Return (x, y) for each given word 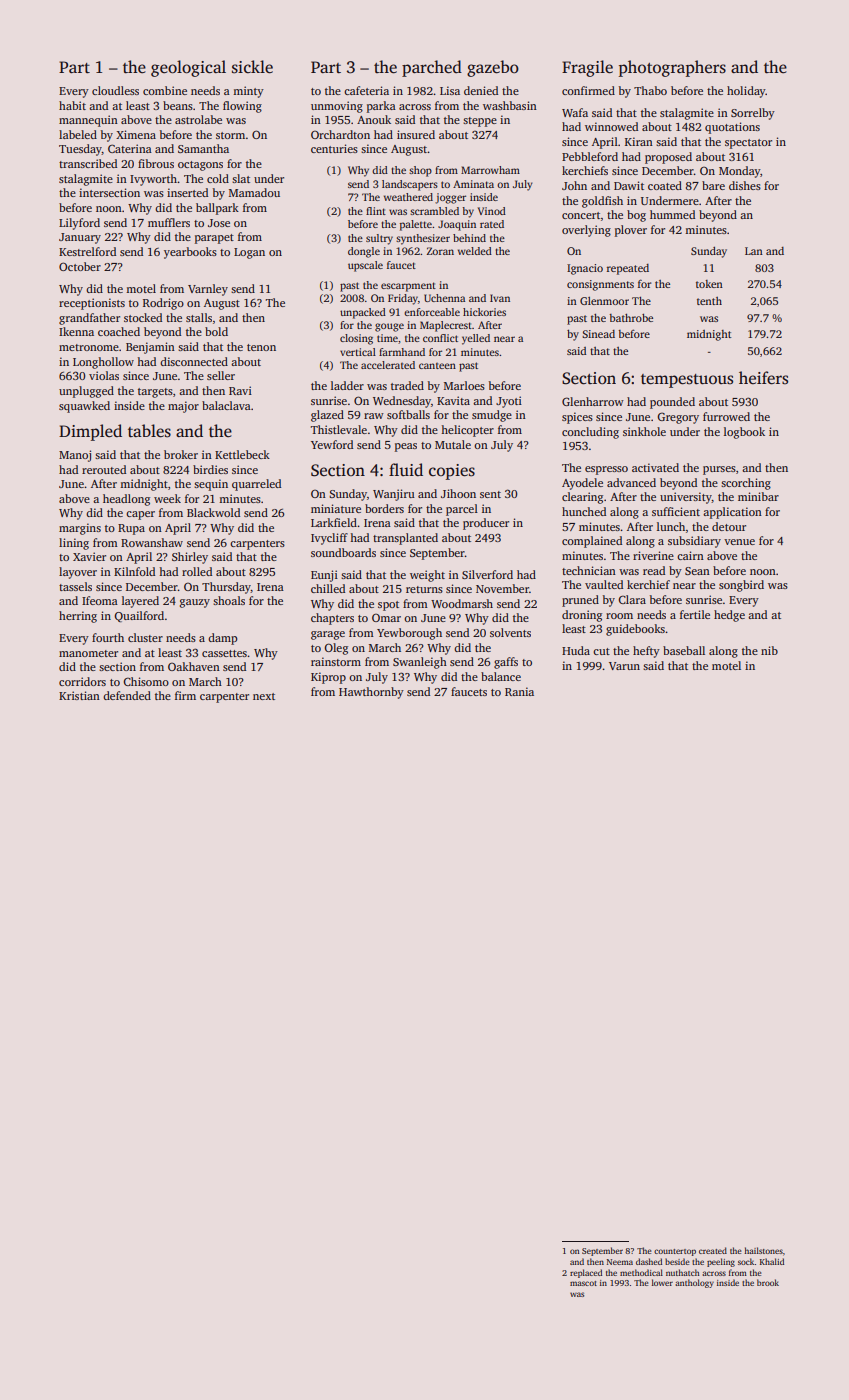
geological (188, 68)
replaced (586, 1273)
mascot (583, 1283)
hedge (729, 616)
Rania (519, 691)
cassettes (224, 653)
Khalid (772, 1261)
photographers (672, 68)
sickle (252, 67)
